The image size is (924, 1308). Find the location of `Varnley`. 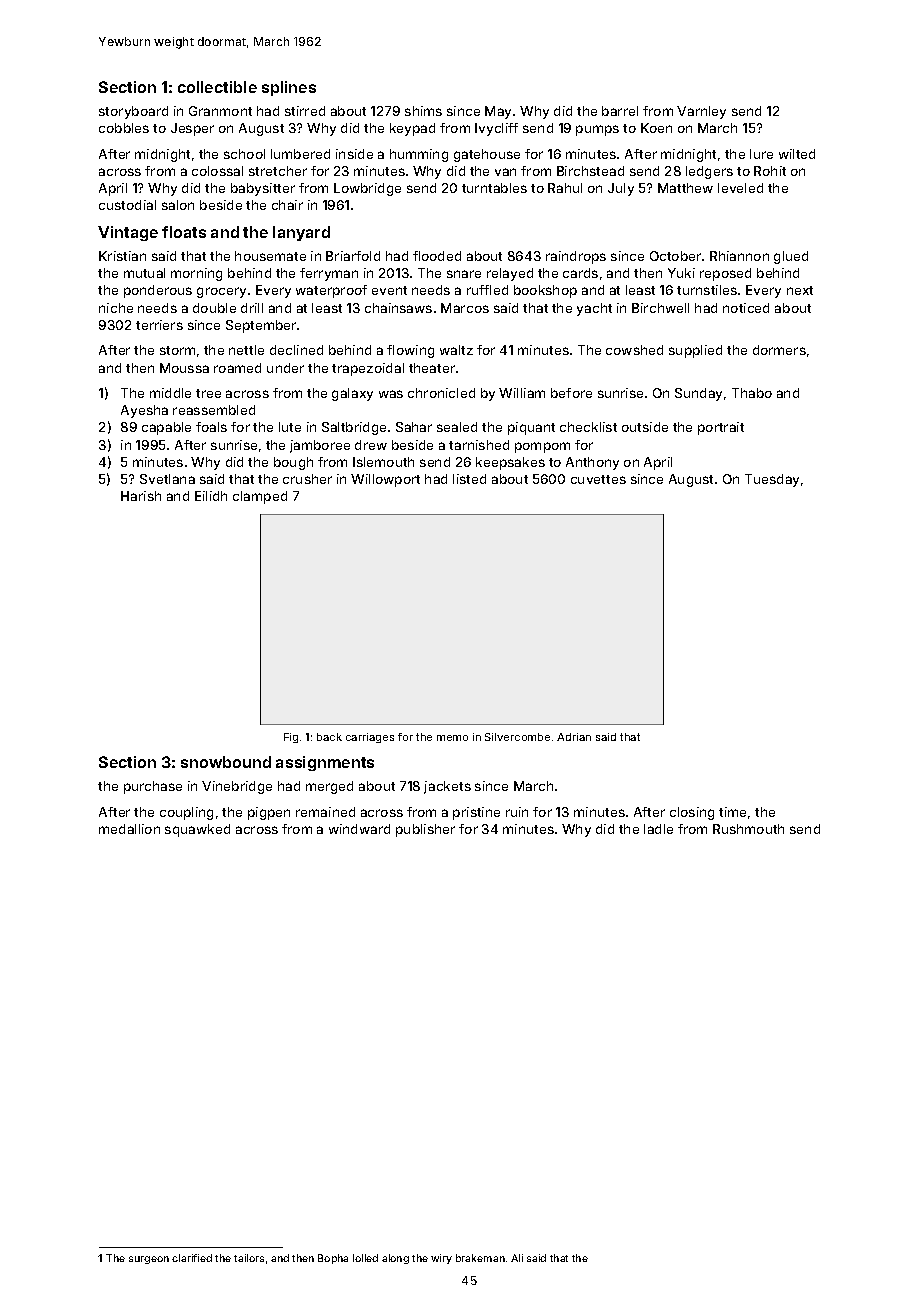

Varnley is located at coordinates (701, 112).
